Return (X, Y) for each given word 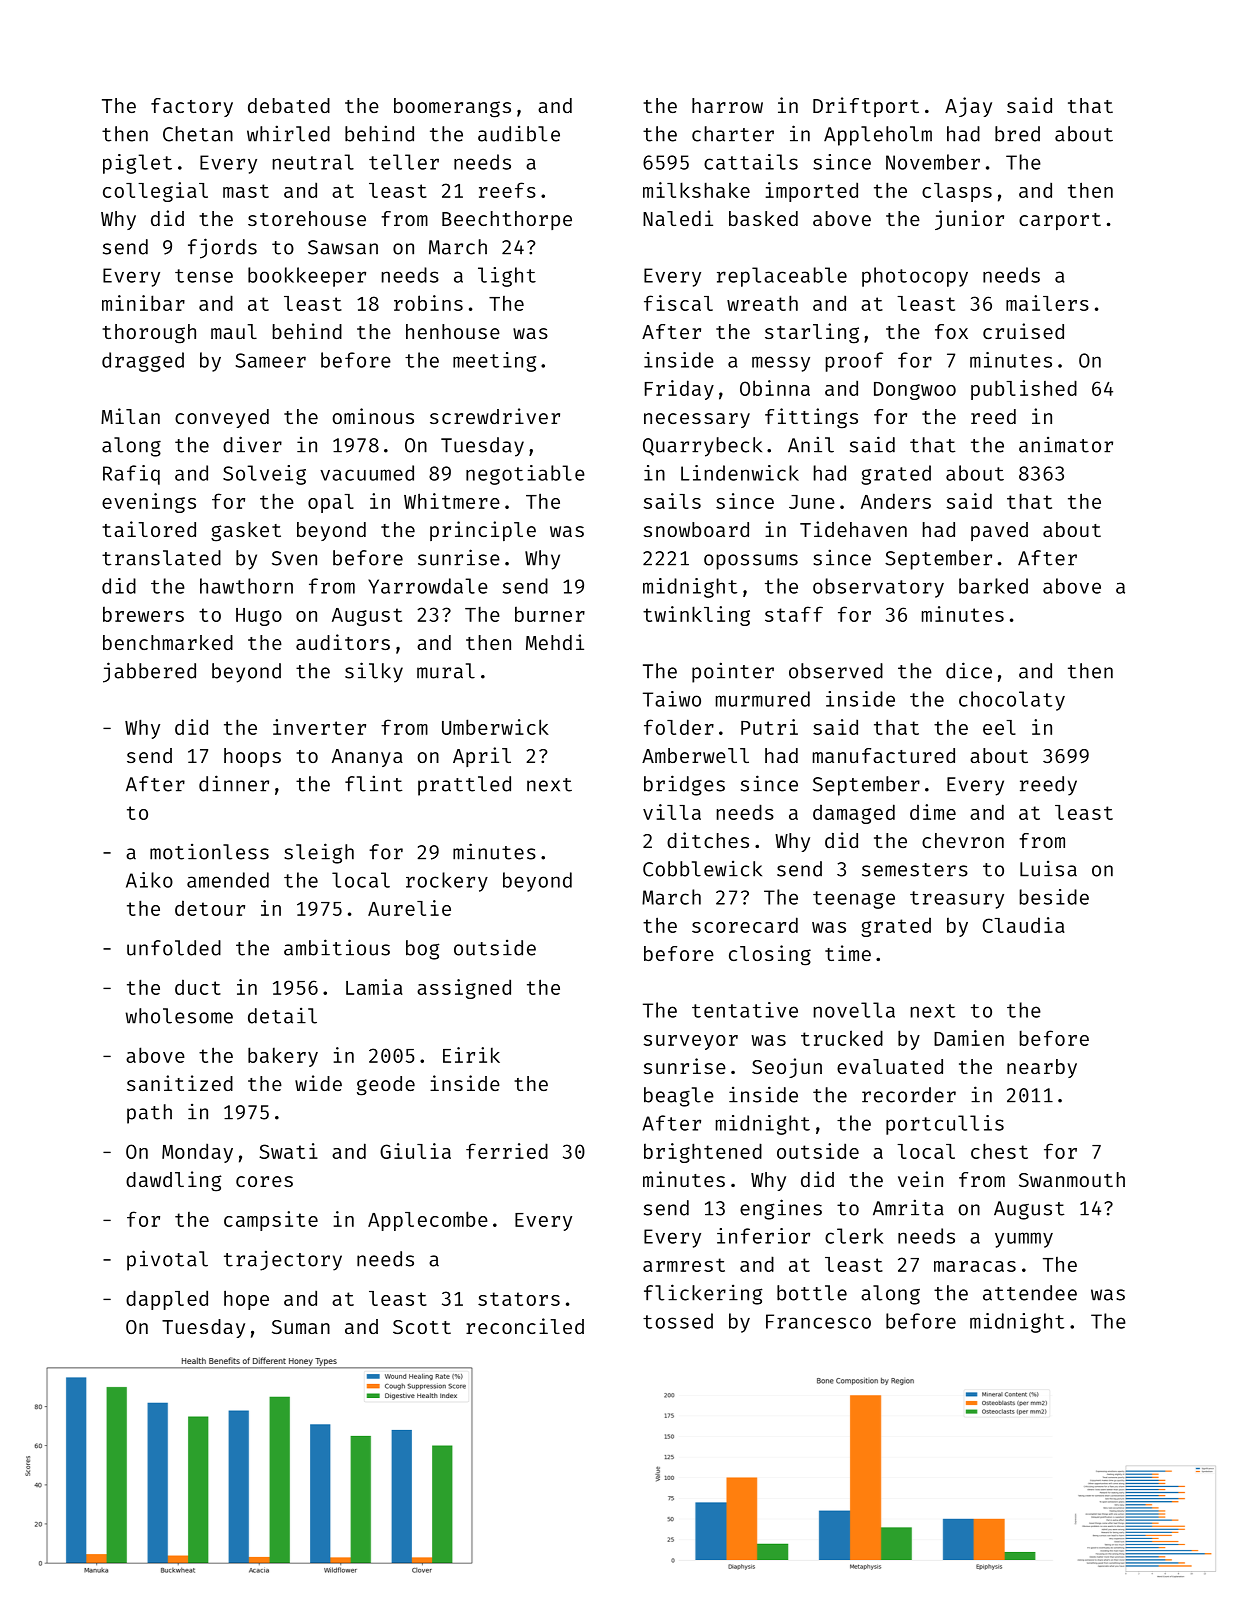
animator (1066, 445)
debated (289, 105)
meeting (494, 362)
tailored (149, 529)
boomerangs (452, 108)
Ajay (968, 107)
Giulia (415, 1151)
